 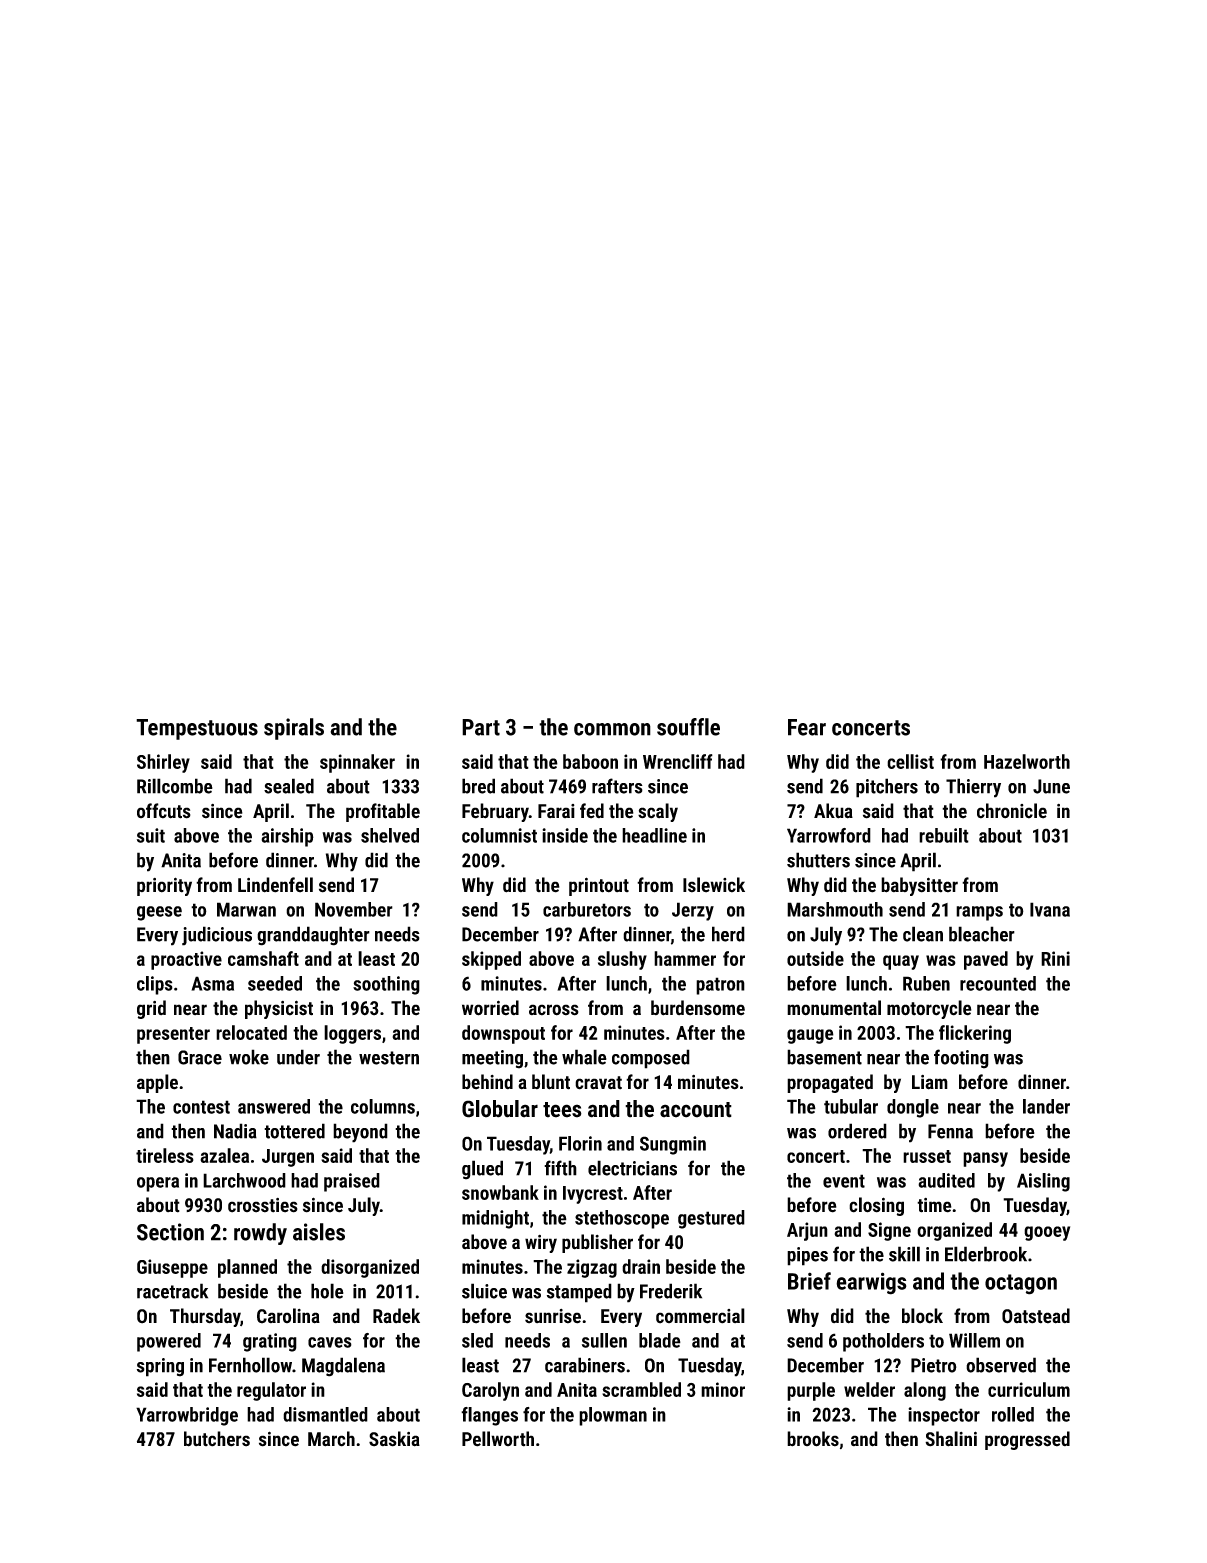 I want to click on Yarrowford, so click(x=829, y=835).
